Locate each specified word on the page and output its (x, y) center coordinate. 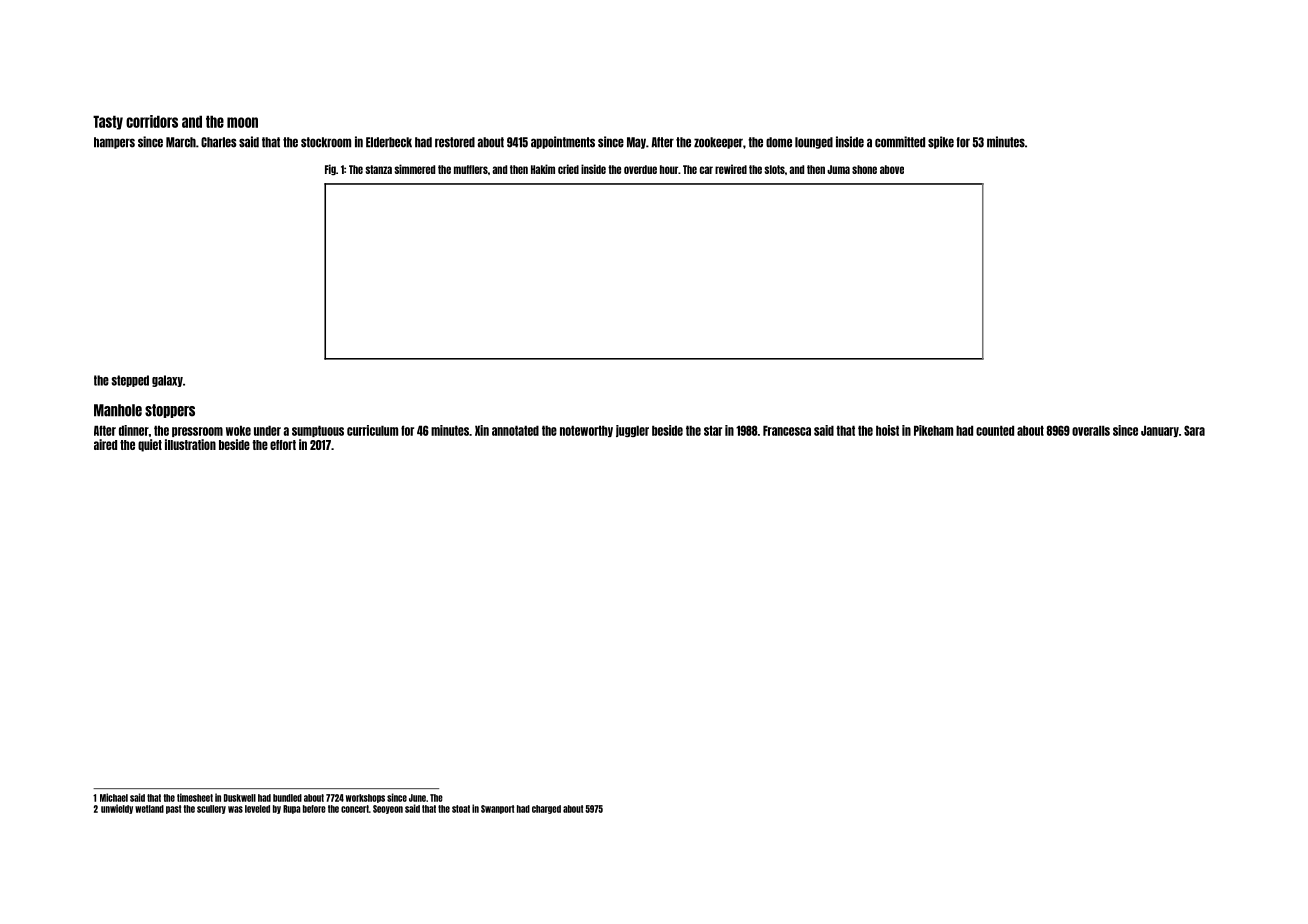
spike (941, 142)
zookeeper (718, 143)
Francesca (787, 430)
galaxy (167, 381)
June (417, 798)
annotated (515, 430)
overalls (1091, 430)
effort (283, 445)
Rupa (292, 809)
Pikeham (933, 430)
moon (242, 122)
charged (546, 809)
